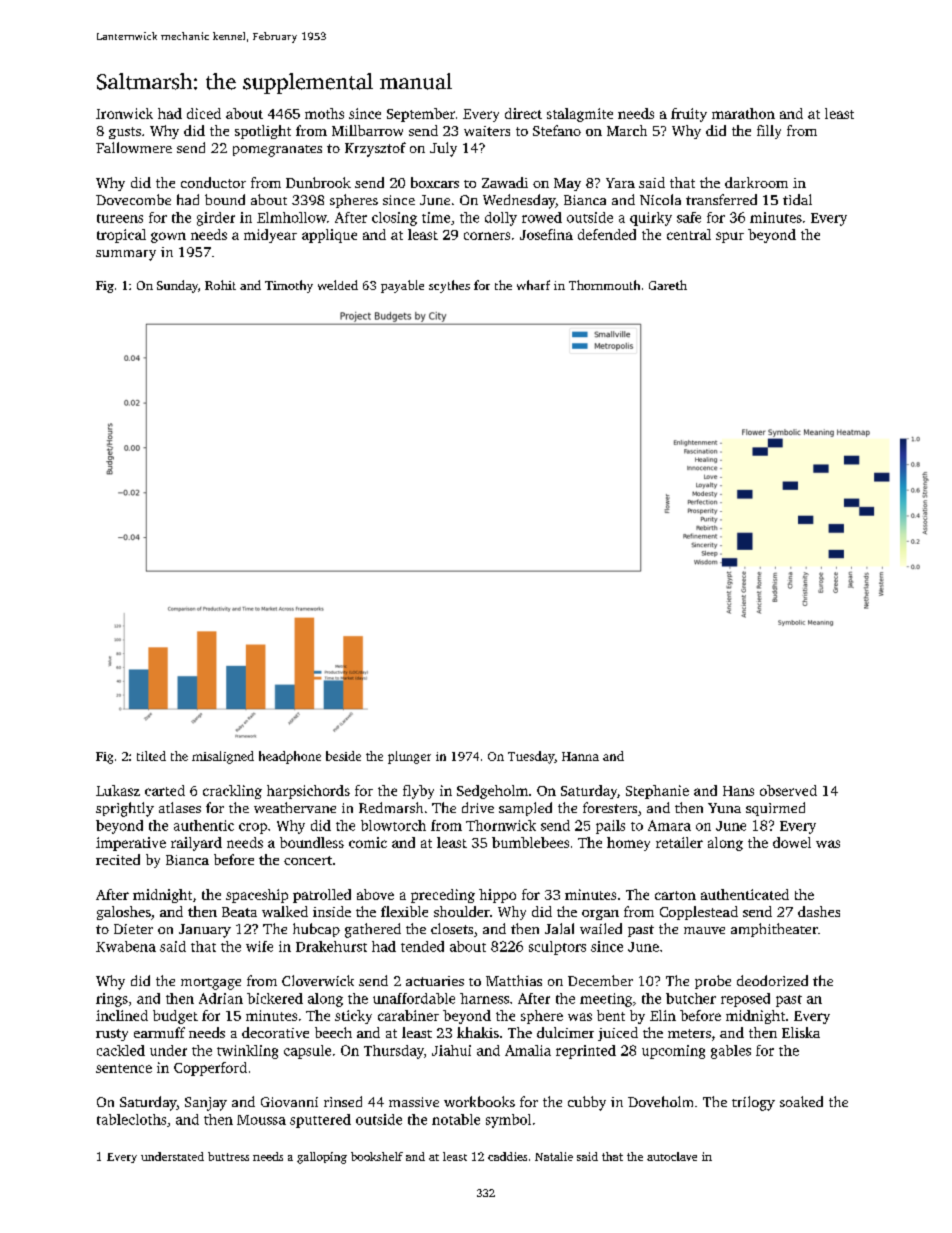 This page has width=952, height=1233. What do you see at coordinates (657, 792) in the page?
I see `Stephanie` at bounding box center [657, 792].
